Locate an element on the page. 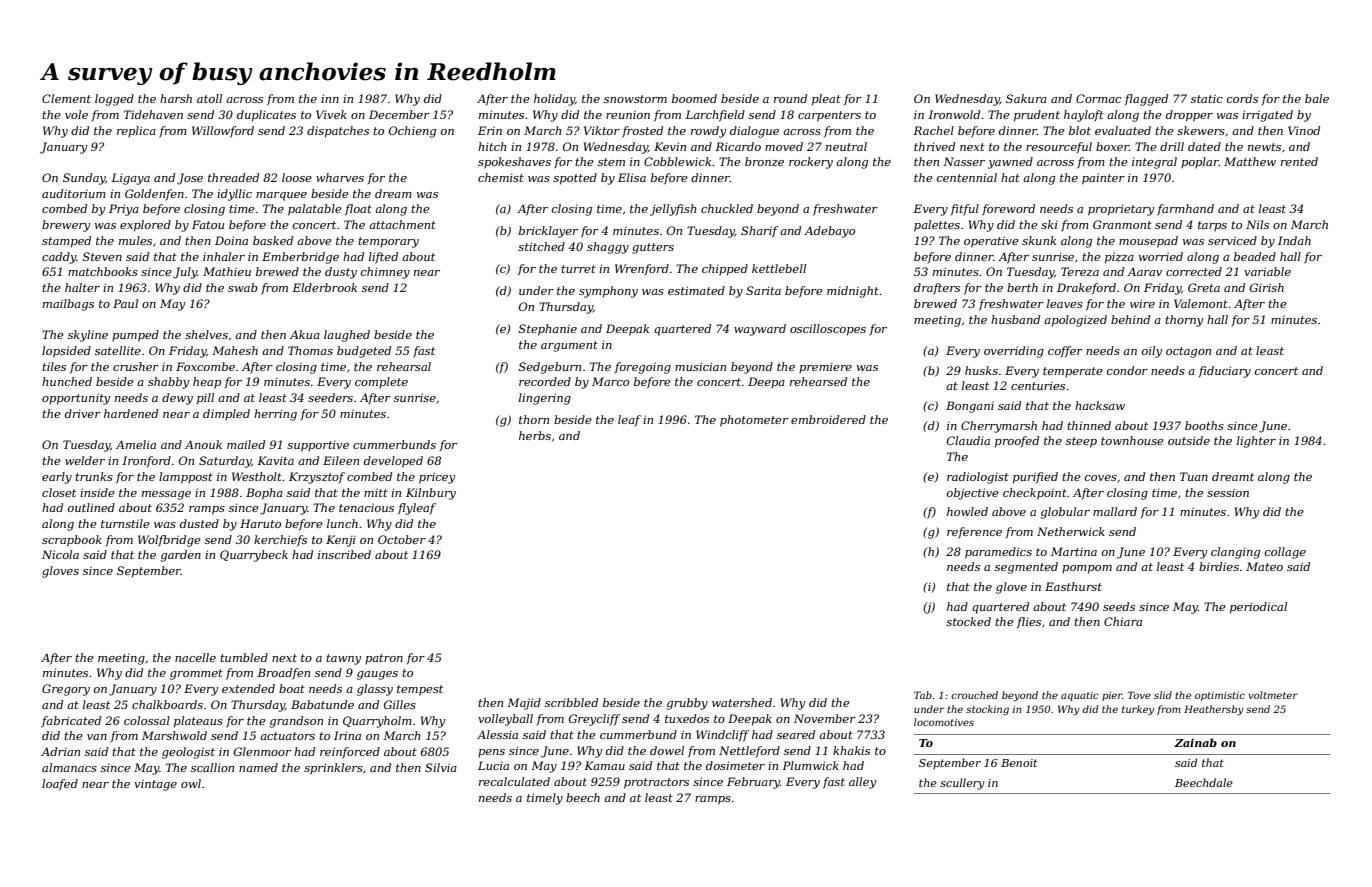 The height and width of the image is (887, 1372). prudent is located at coordinates (1037, 116).
